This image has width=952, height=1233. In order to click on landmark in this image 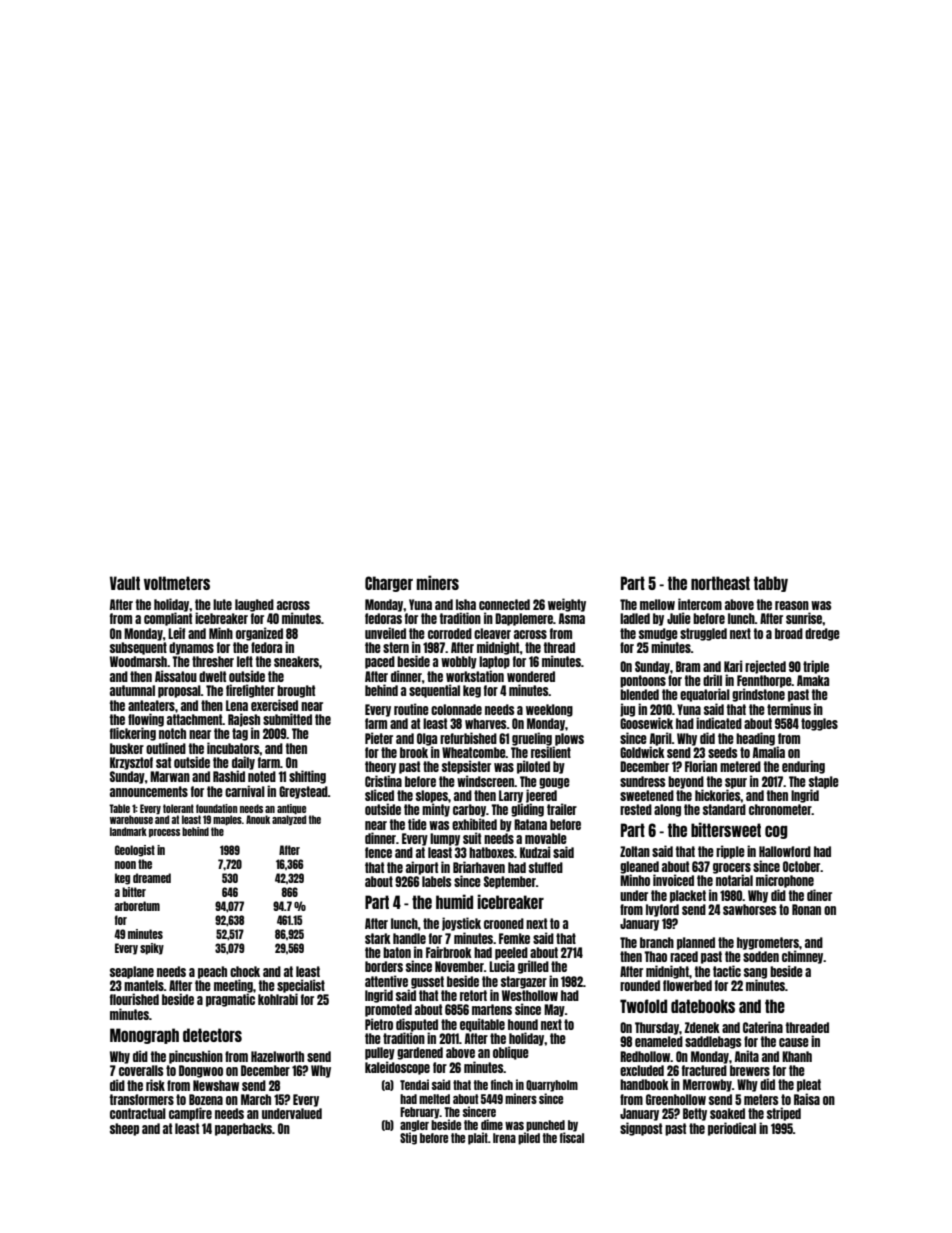, I will do `click(128, 831)`.
